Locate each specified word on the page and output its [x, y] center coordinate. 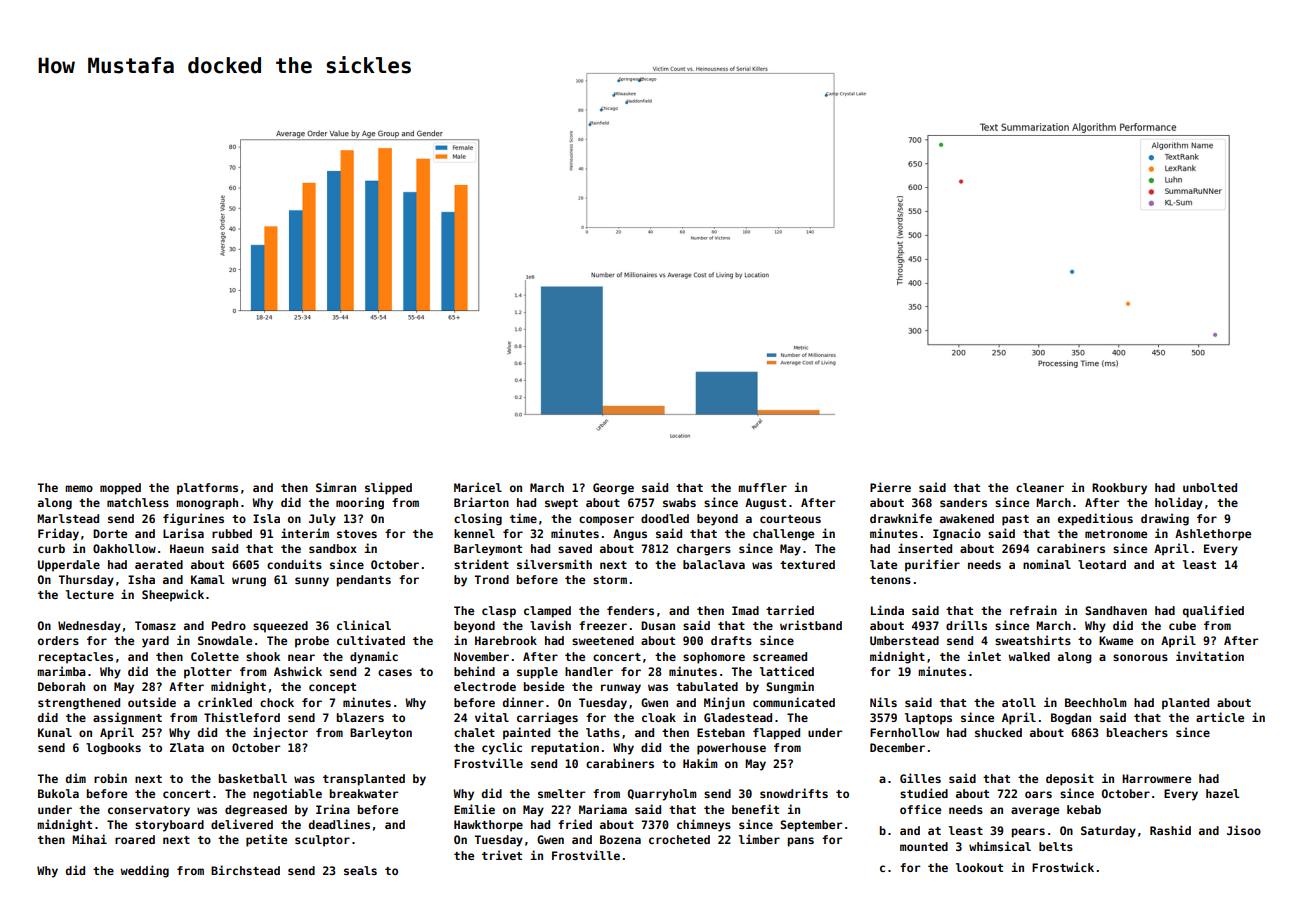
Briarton [481, 502]
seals [360, 870]
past [1015, 520]
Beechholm [1096, 702]
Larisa [183, 533]
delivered [242, 824]
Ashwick [298, 671]
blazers [360, 717]
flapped [776, 734]
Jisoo [1244, 830]
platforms [207, 489]
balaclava [714, 564]
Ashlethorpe [1213, 535]
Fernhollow [904, 732]
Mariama [603, 809]
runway [621, 689]
